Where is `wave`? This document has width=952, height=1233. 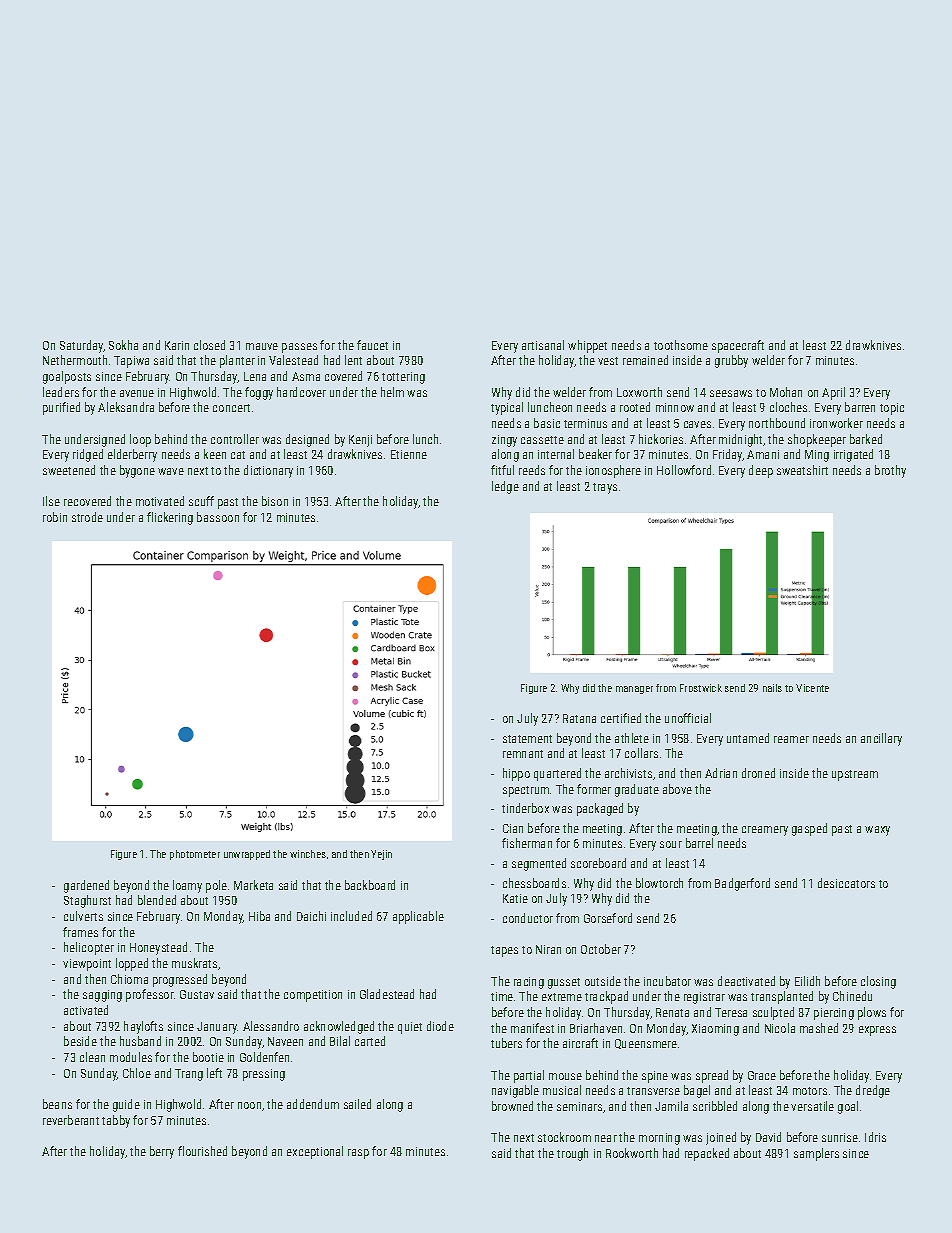
wave is located at coordinates (171, 471).
